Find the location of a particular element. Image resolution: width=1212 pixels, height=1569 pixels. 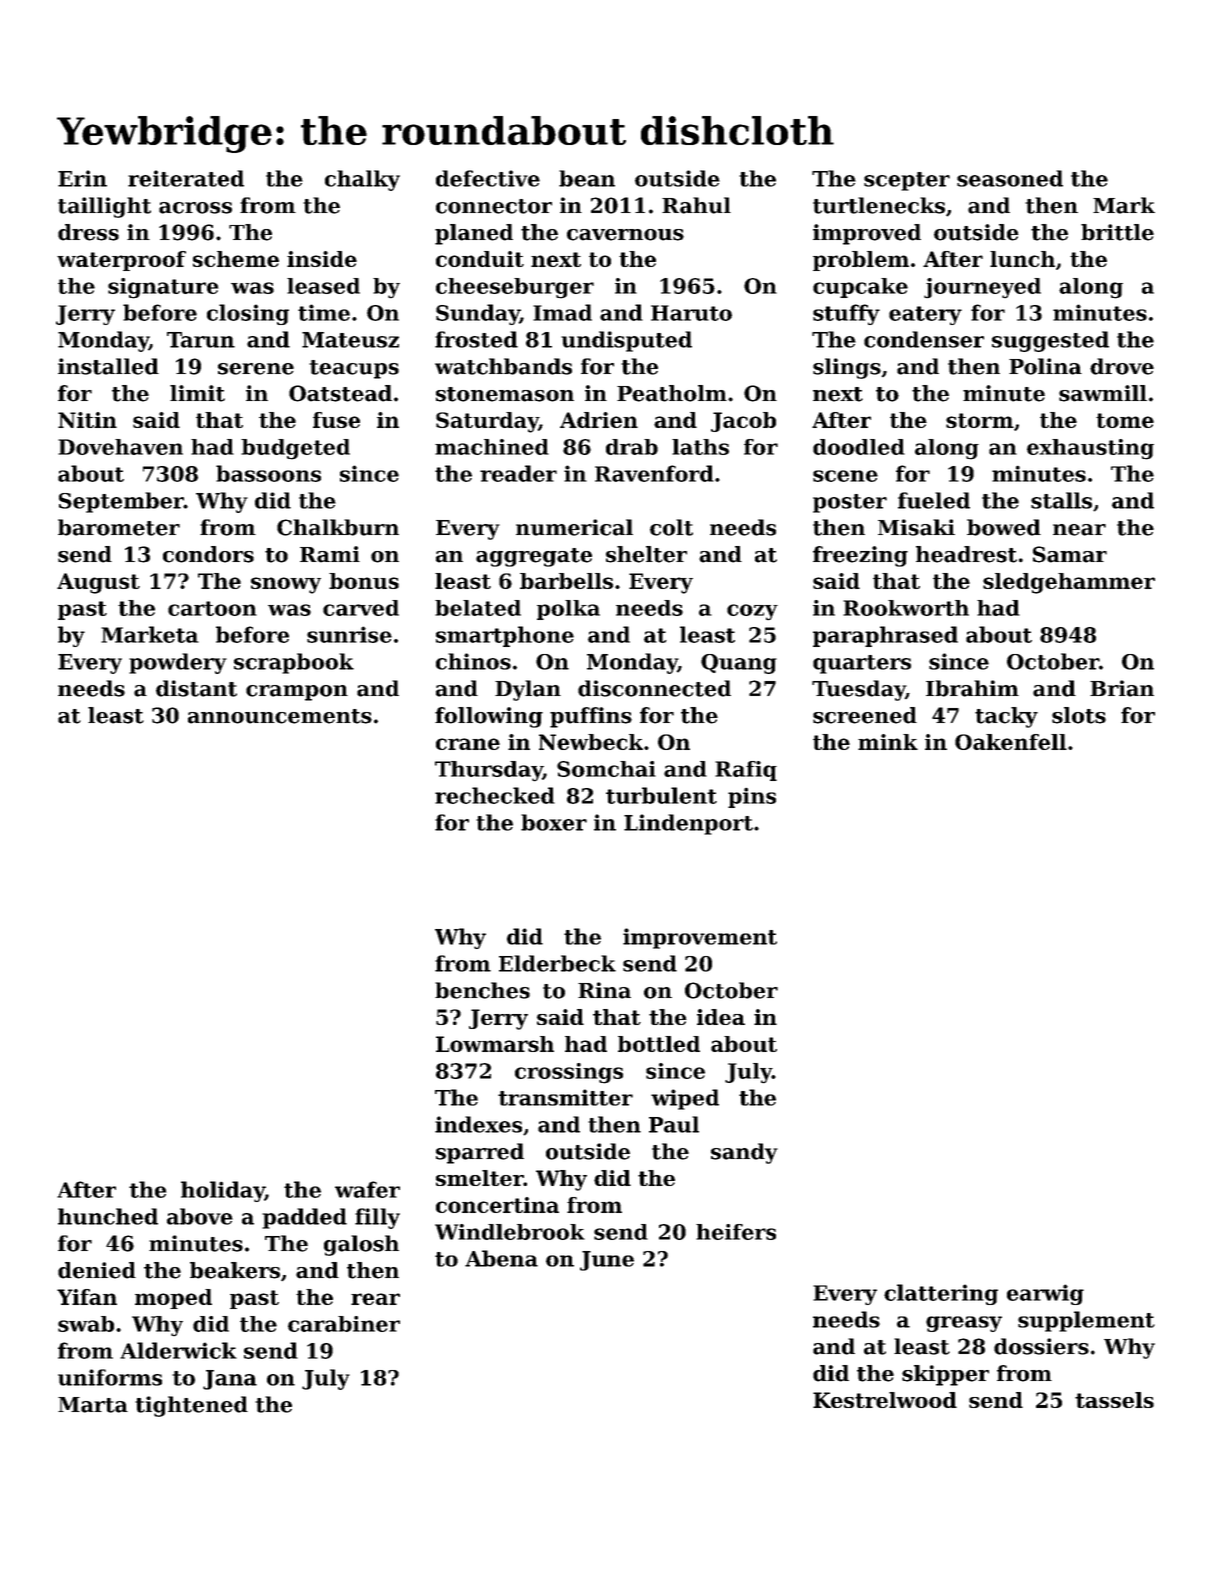

carabiner is located at coordinates (344, 1324).
